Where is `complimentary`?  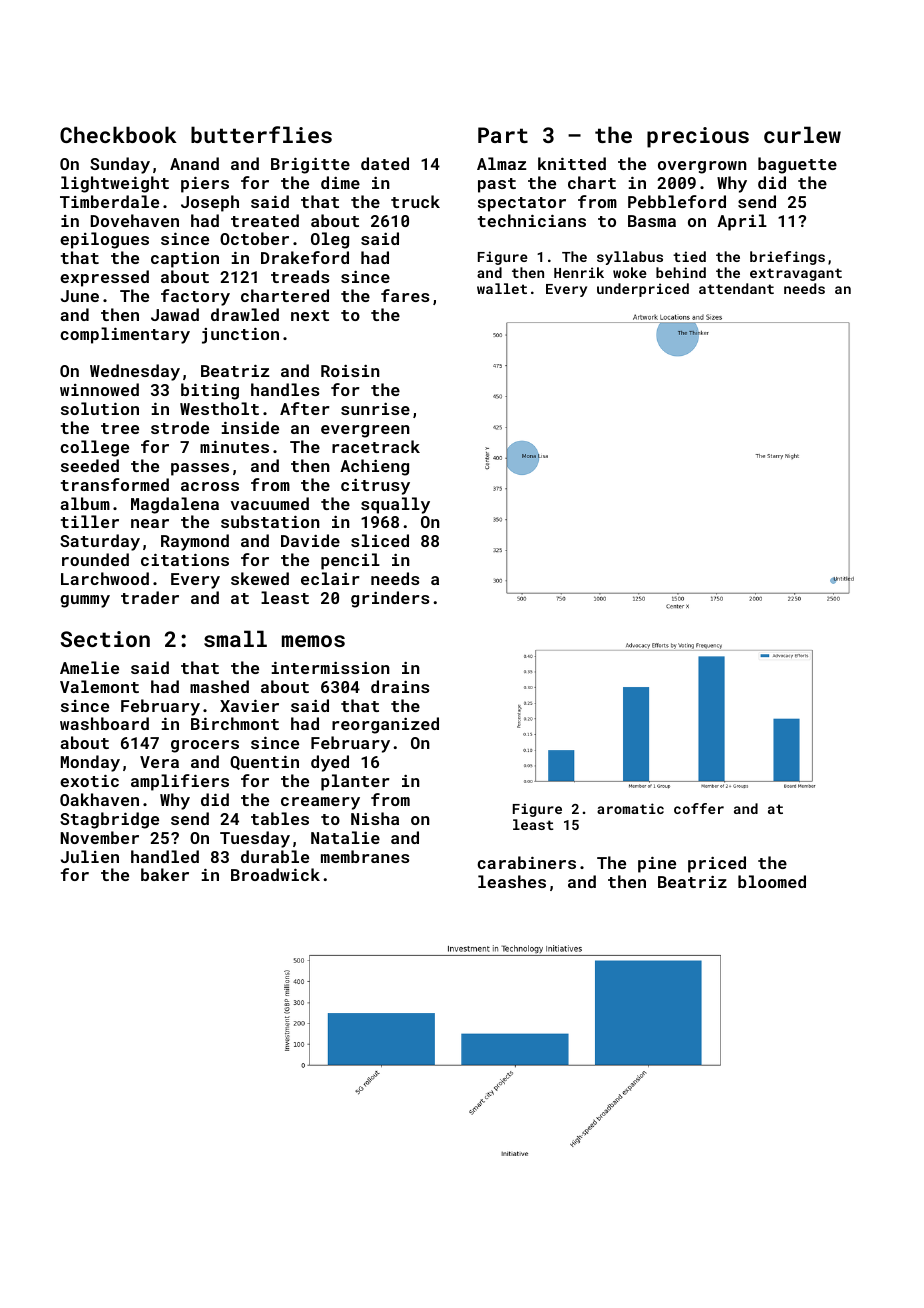 complimentary is located at coordinates (125, 335).
